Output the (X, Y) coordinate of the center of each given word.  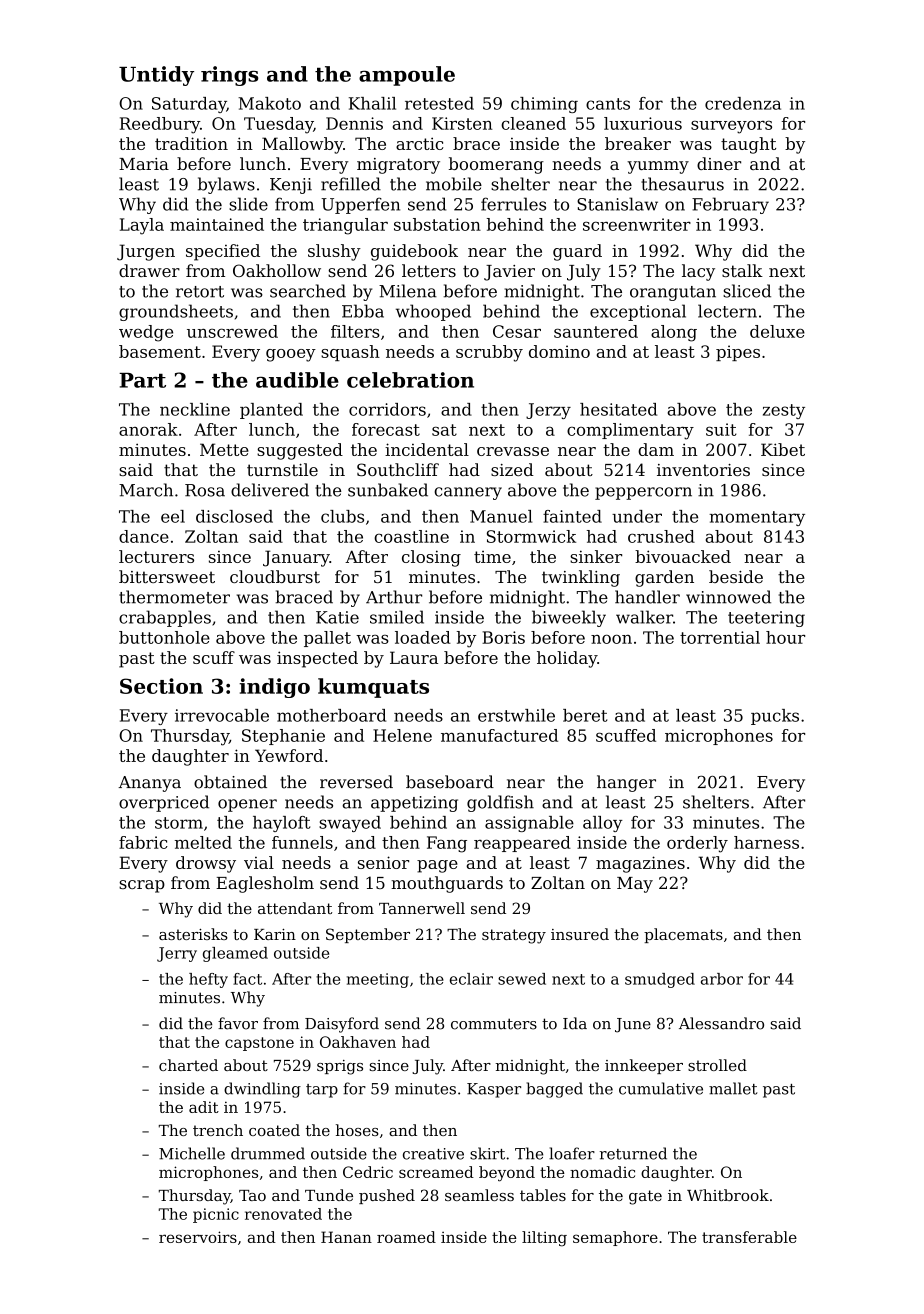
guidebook (414, 252)
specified (223, 252)
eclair (471, 979)
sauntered (596, 331)
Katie (337, 617)
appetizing (414, 804)
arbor (722, 979)
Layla (142, 226)
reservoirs (198, 1237)
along (674, 333)
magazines (640, 864)
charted (188, 1065)
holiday (567, 659)
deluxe (777, 331)
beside (736, 576)
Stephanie (283, 737)
